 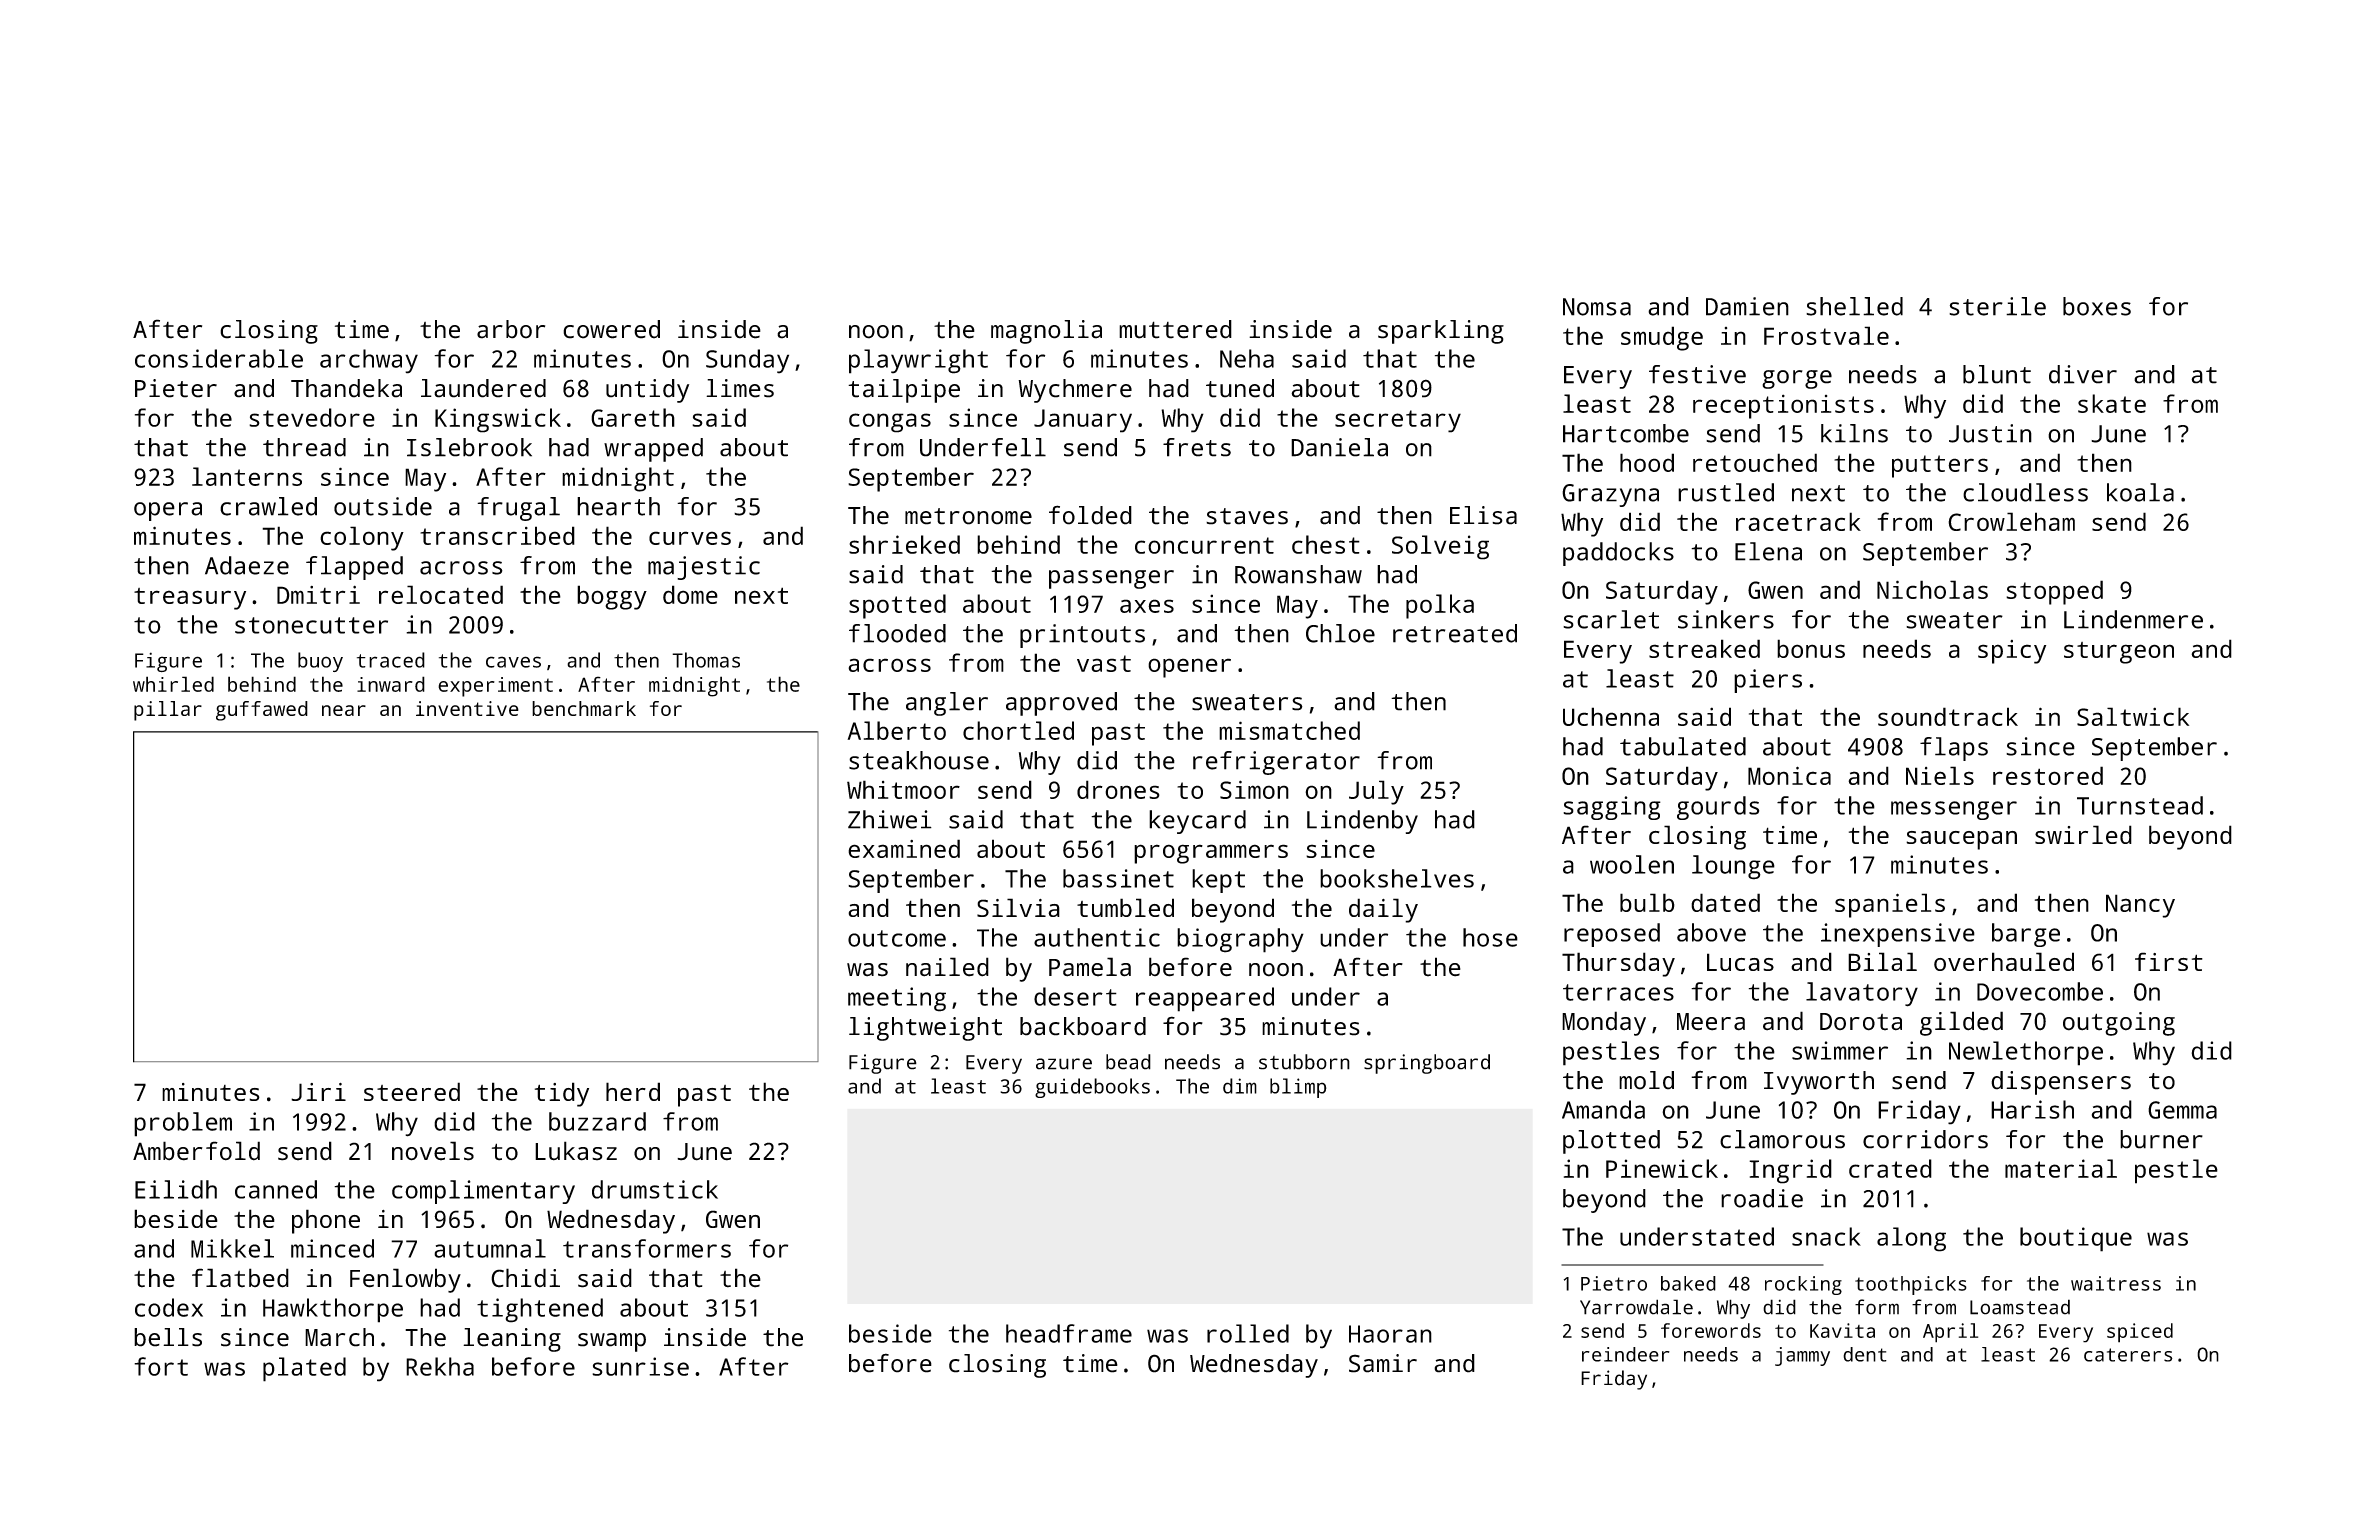 I want to click on plotted, so click(x=1611, y=1142).
